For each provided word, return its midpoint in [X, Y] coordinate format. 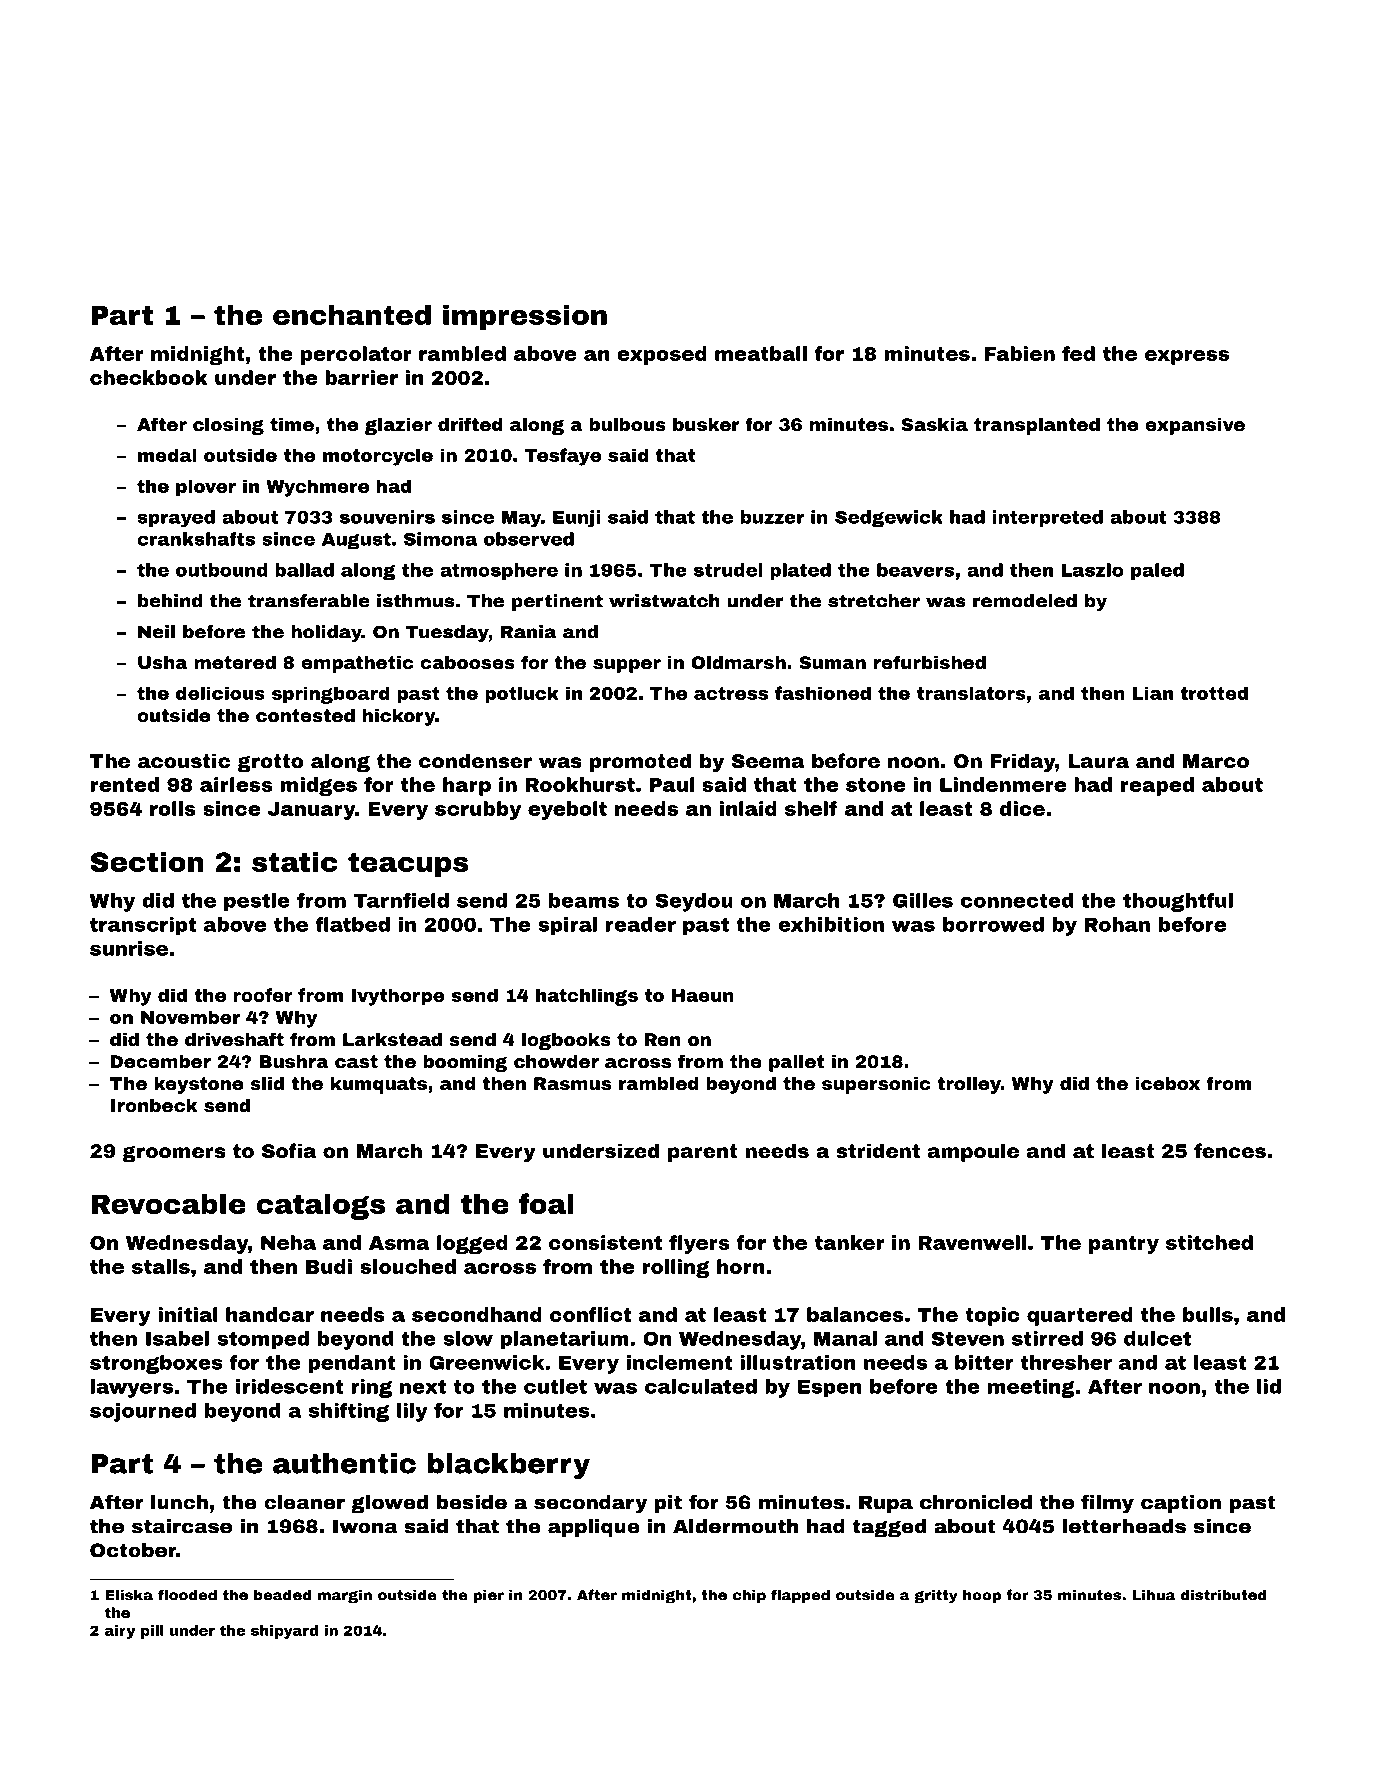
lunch [179, 1502]
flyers [699, 1244]
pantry [1124, 1245]
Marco [1216, 761]
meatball [761, 353]
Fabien [1020, 353]
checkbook [149, 377]
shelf [811, 808]
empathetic [357, 664]
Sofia [289, 1150]
